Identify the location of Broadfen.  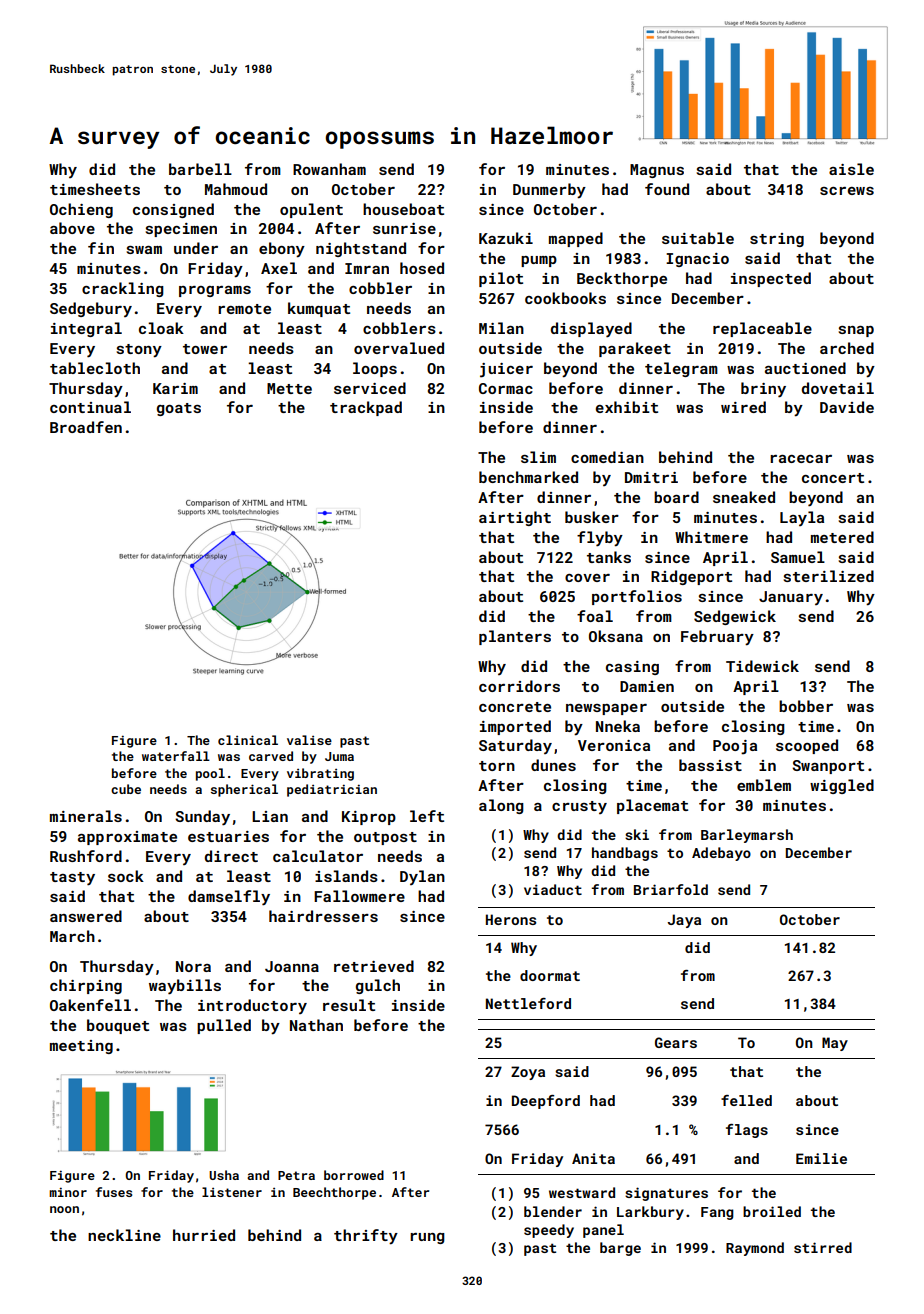
(86, 427).
